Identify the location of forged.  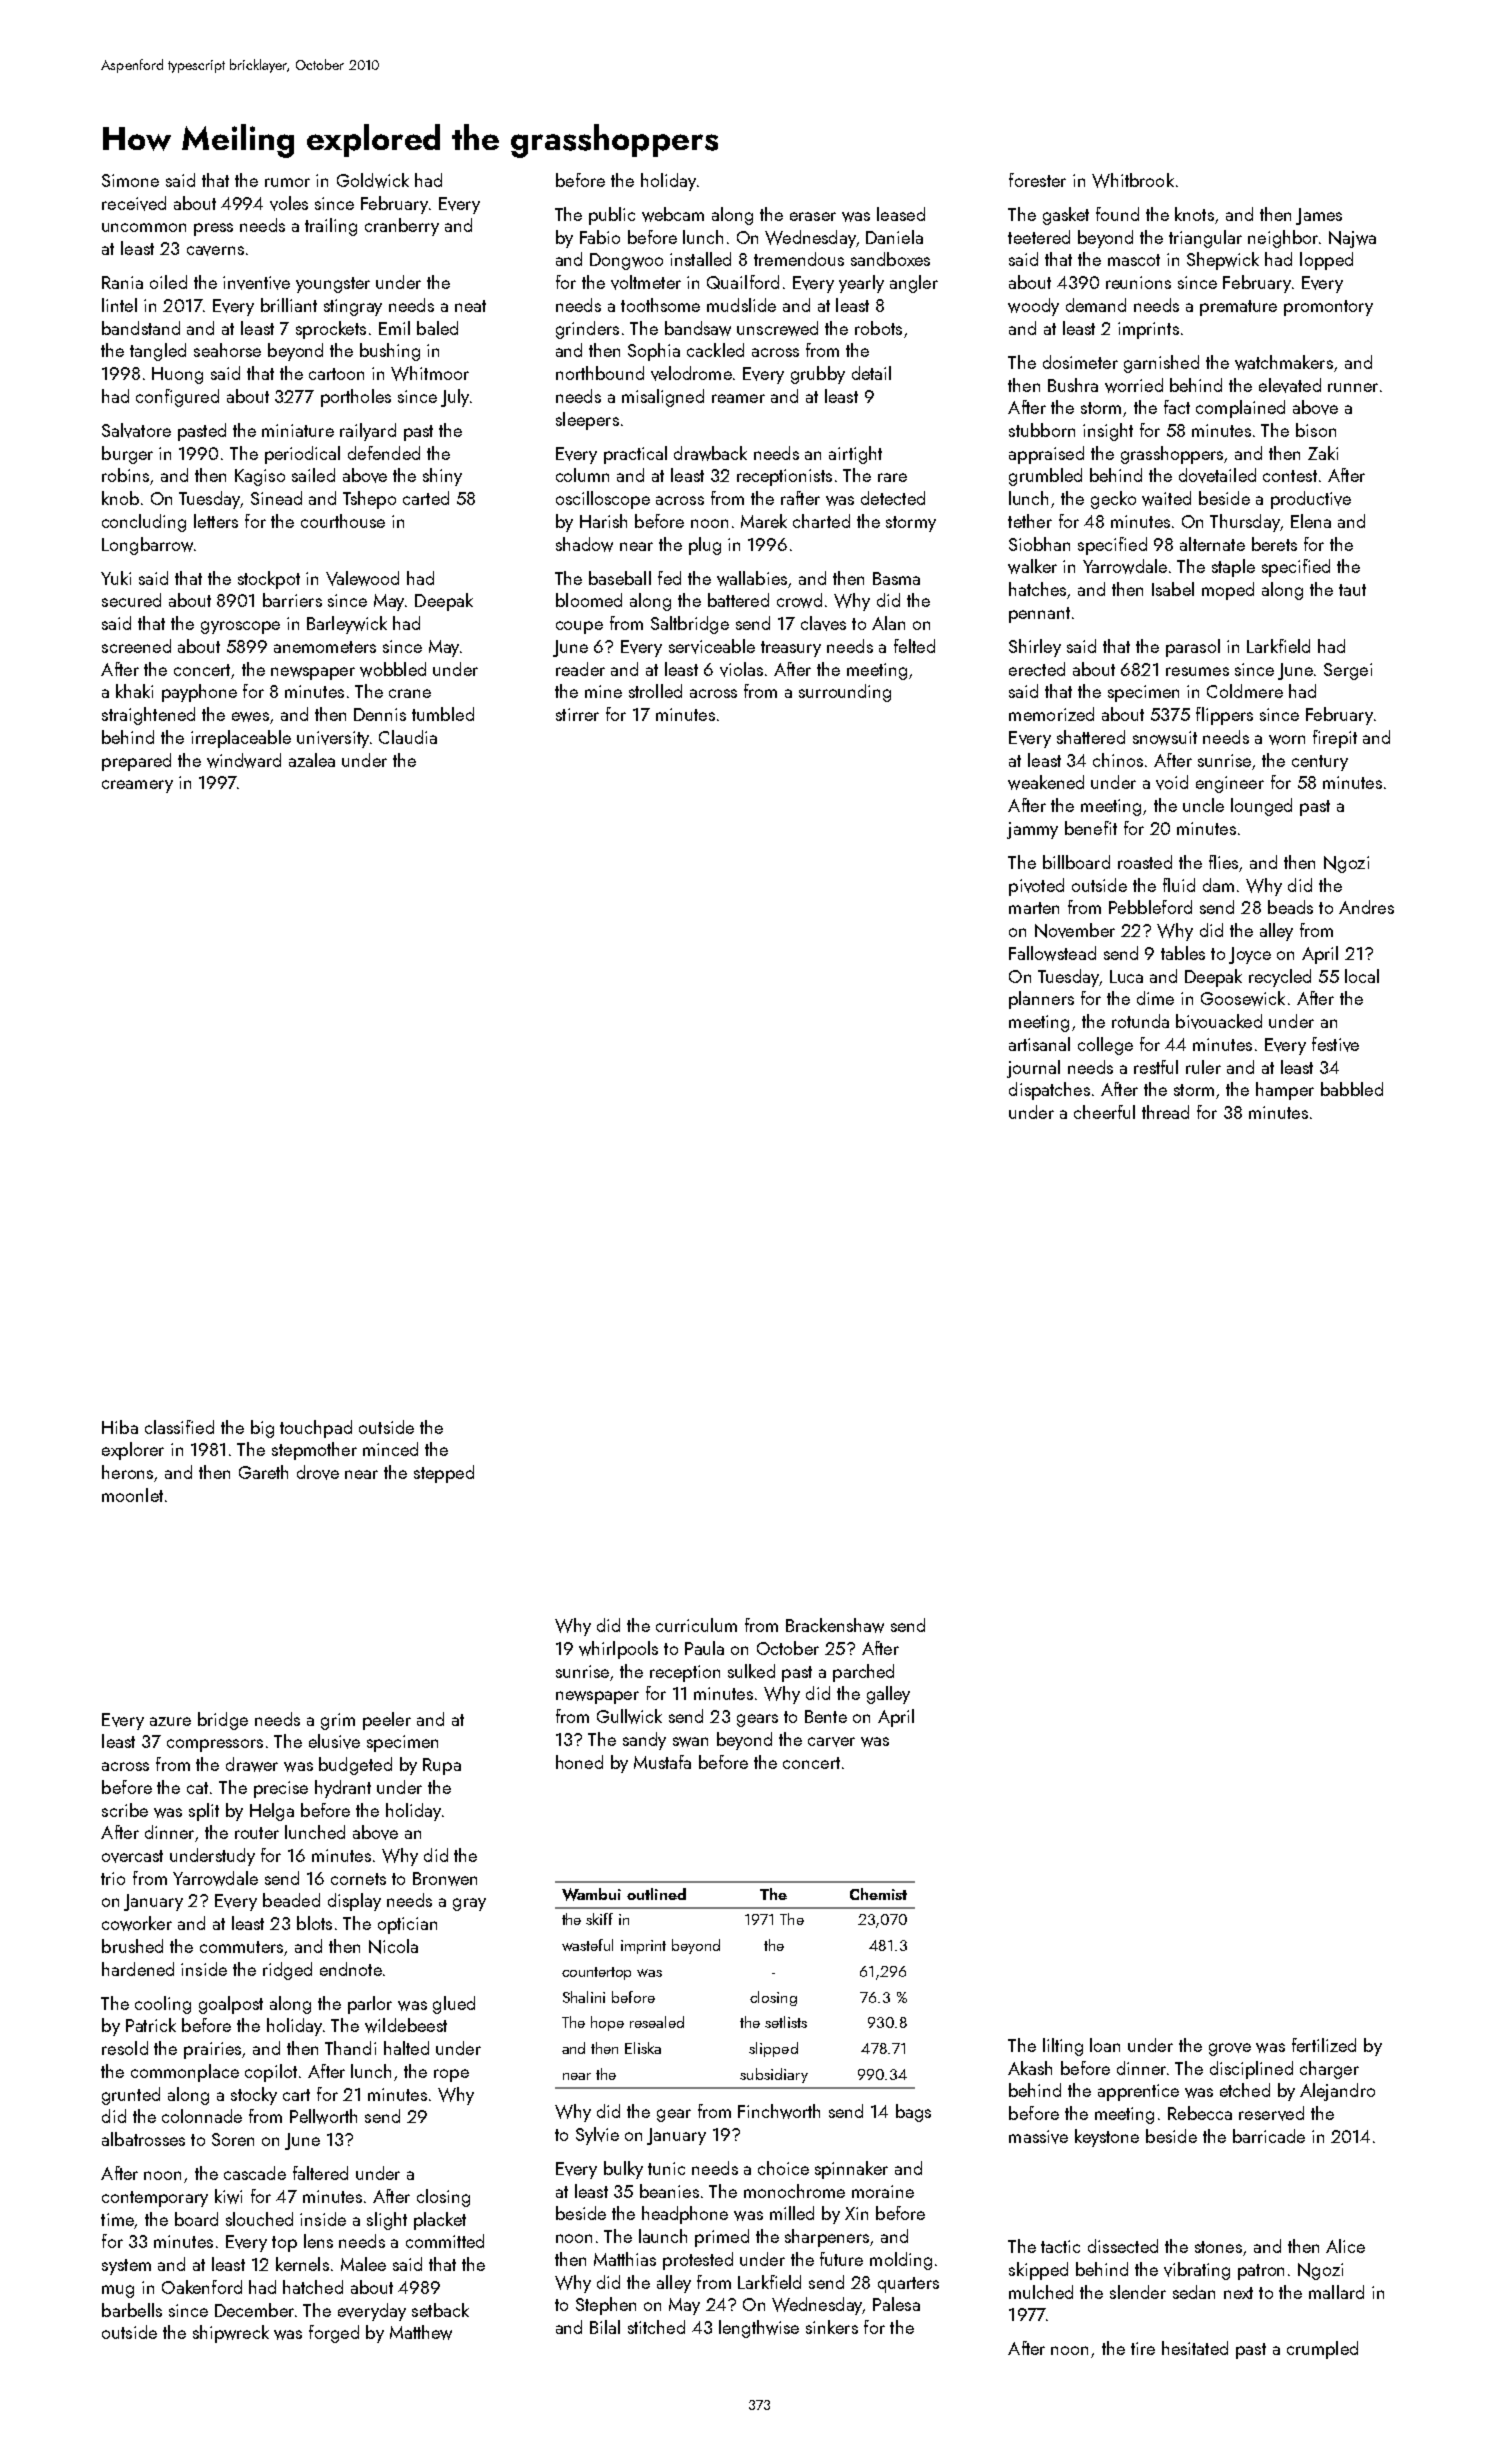
(334, 2334).
